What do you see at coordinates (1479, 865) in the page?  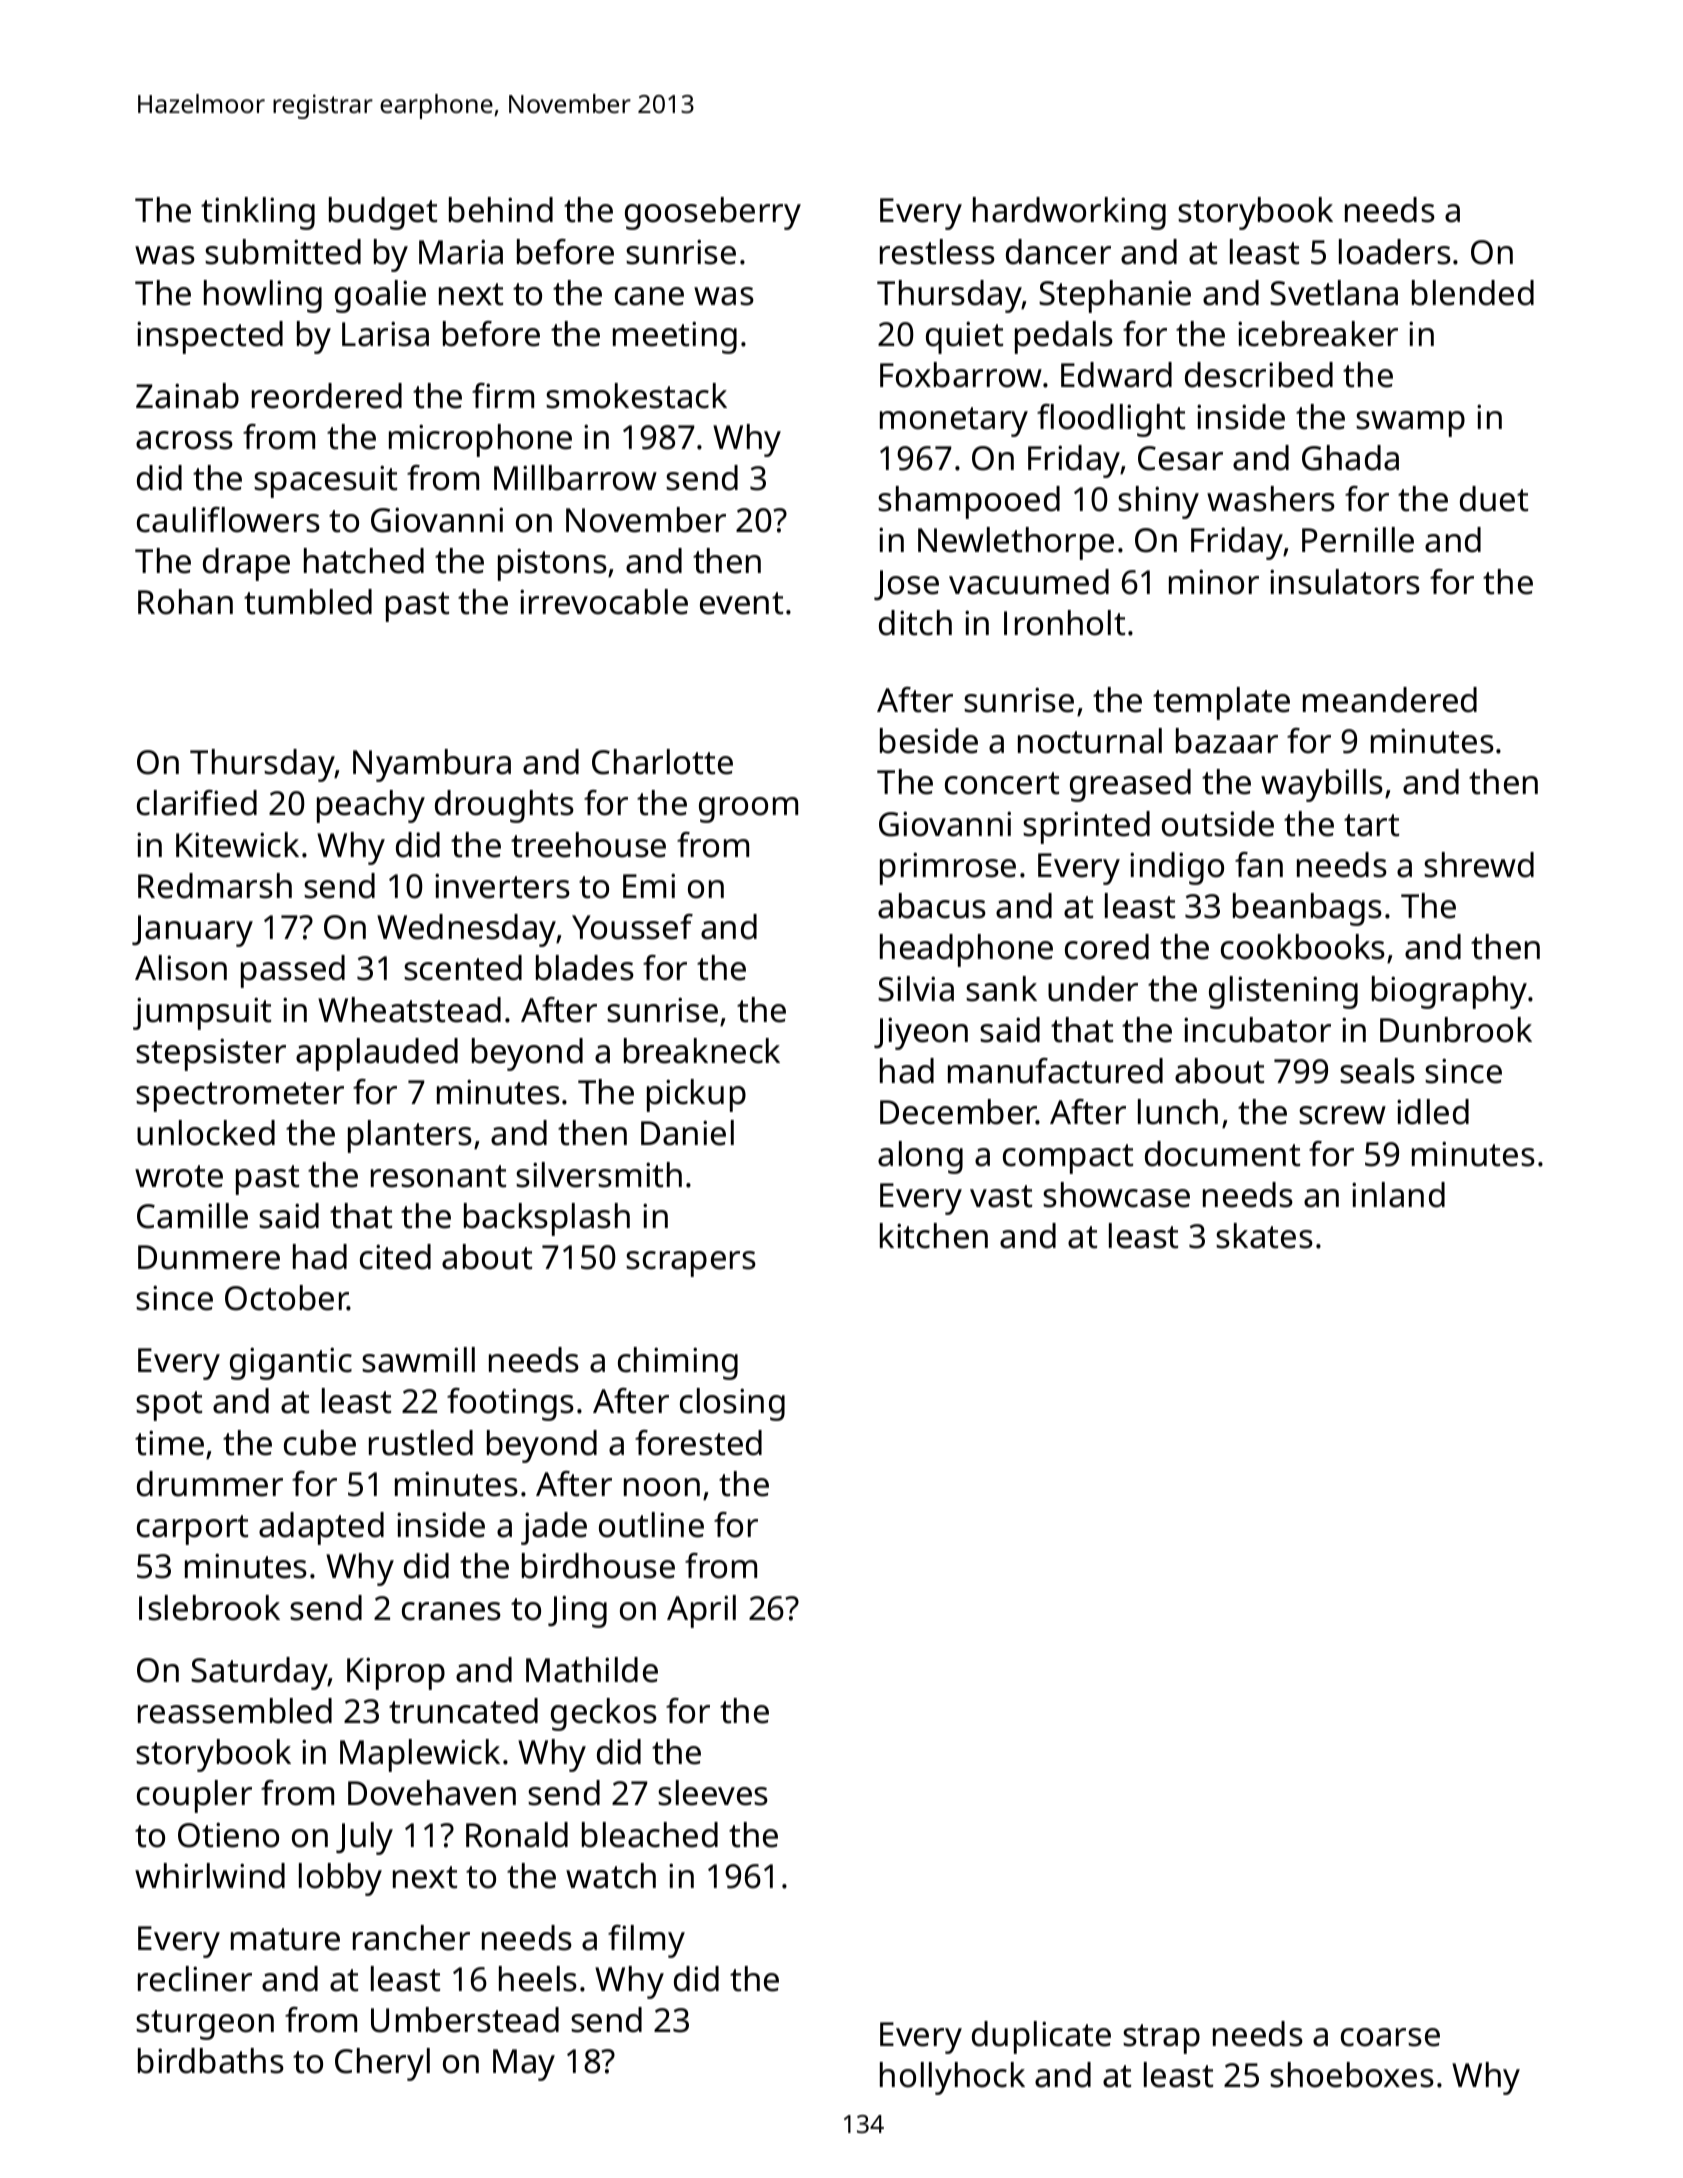 I see `shrewd` at bounding box center [1479, 865].
